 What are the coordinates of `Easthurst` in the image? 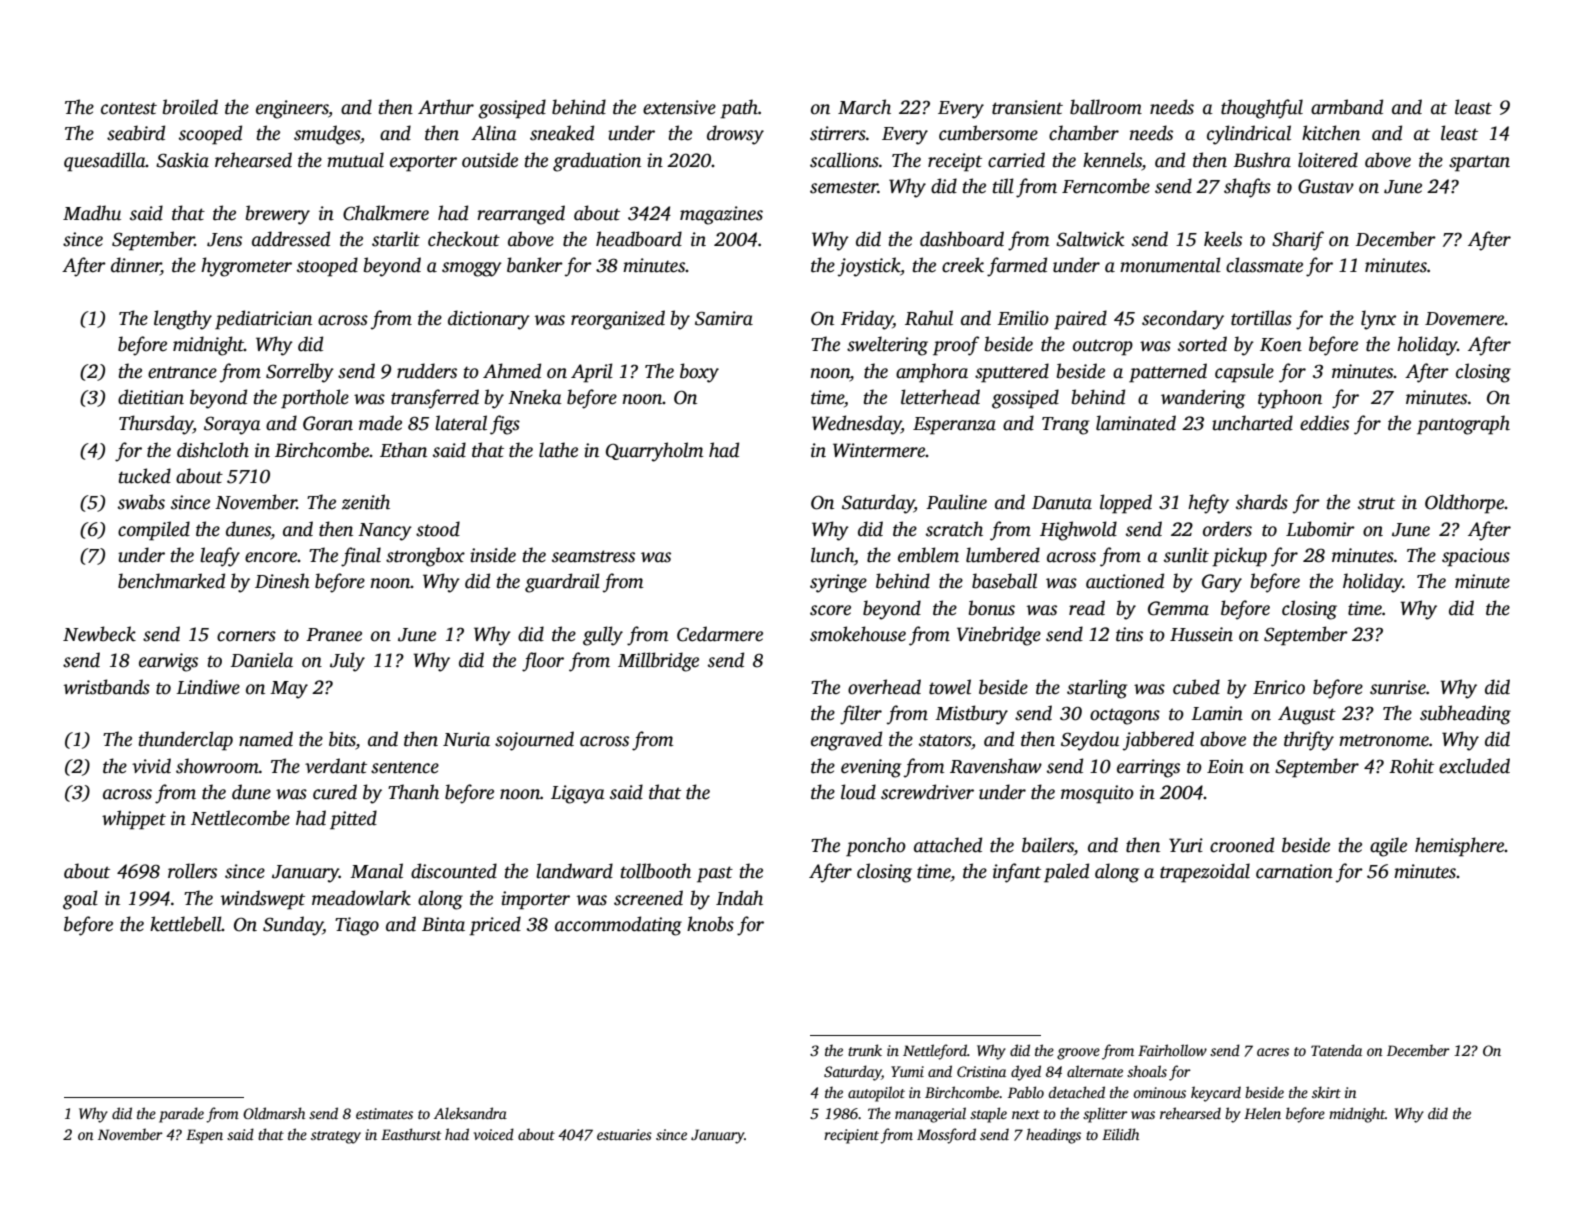 It's located at (411, 1134).
